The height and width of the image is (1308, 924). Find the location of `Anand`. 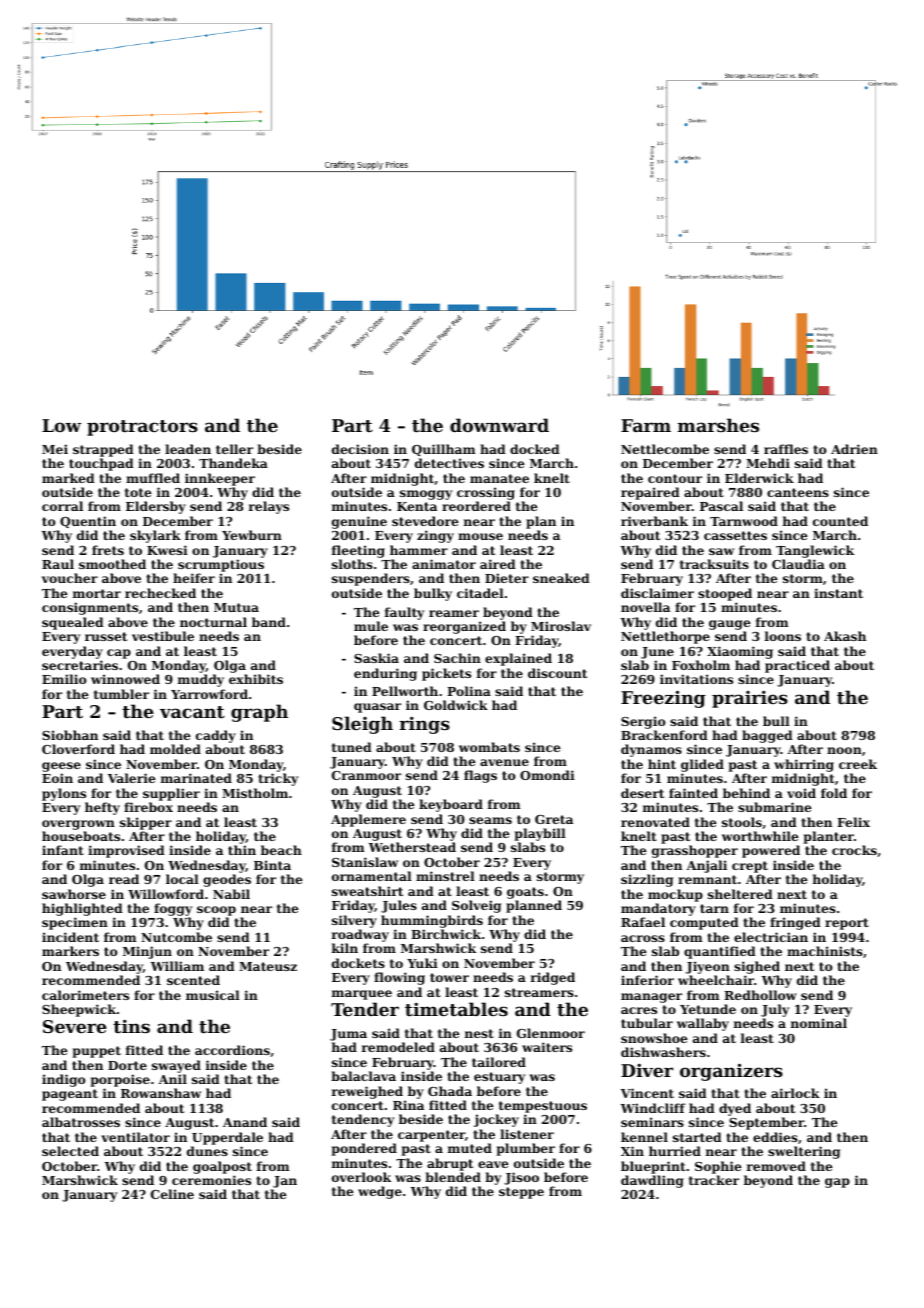

Anand is located at coordinates (245, 1122).
